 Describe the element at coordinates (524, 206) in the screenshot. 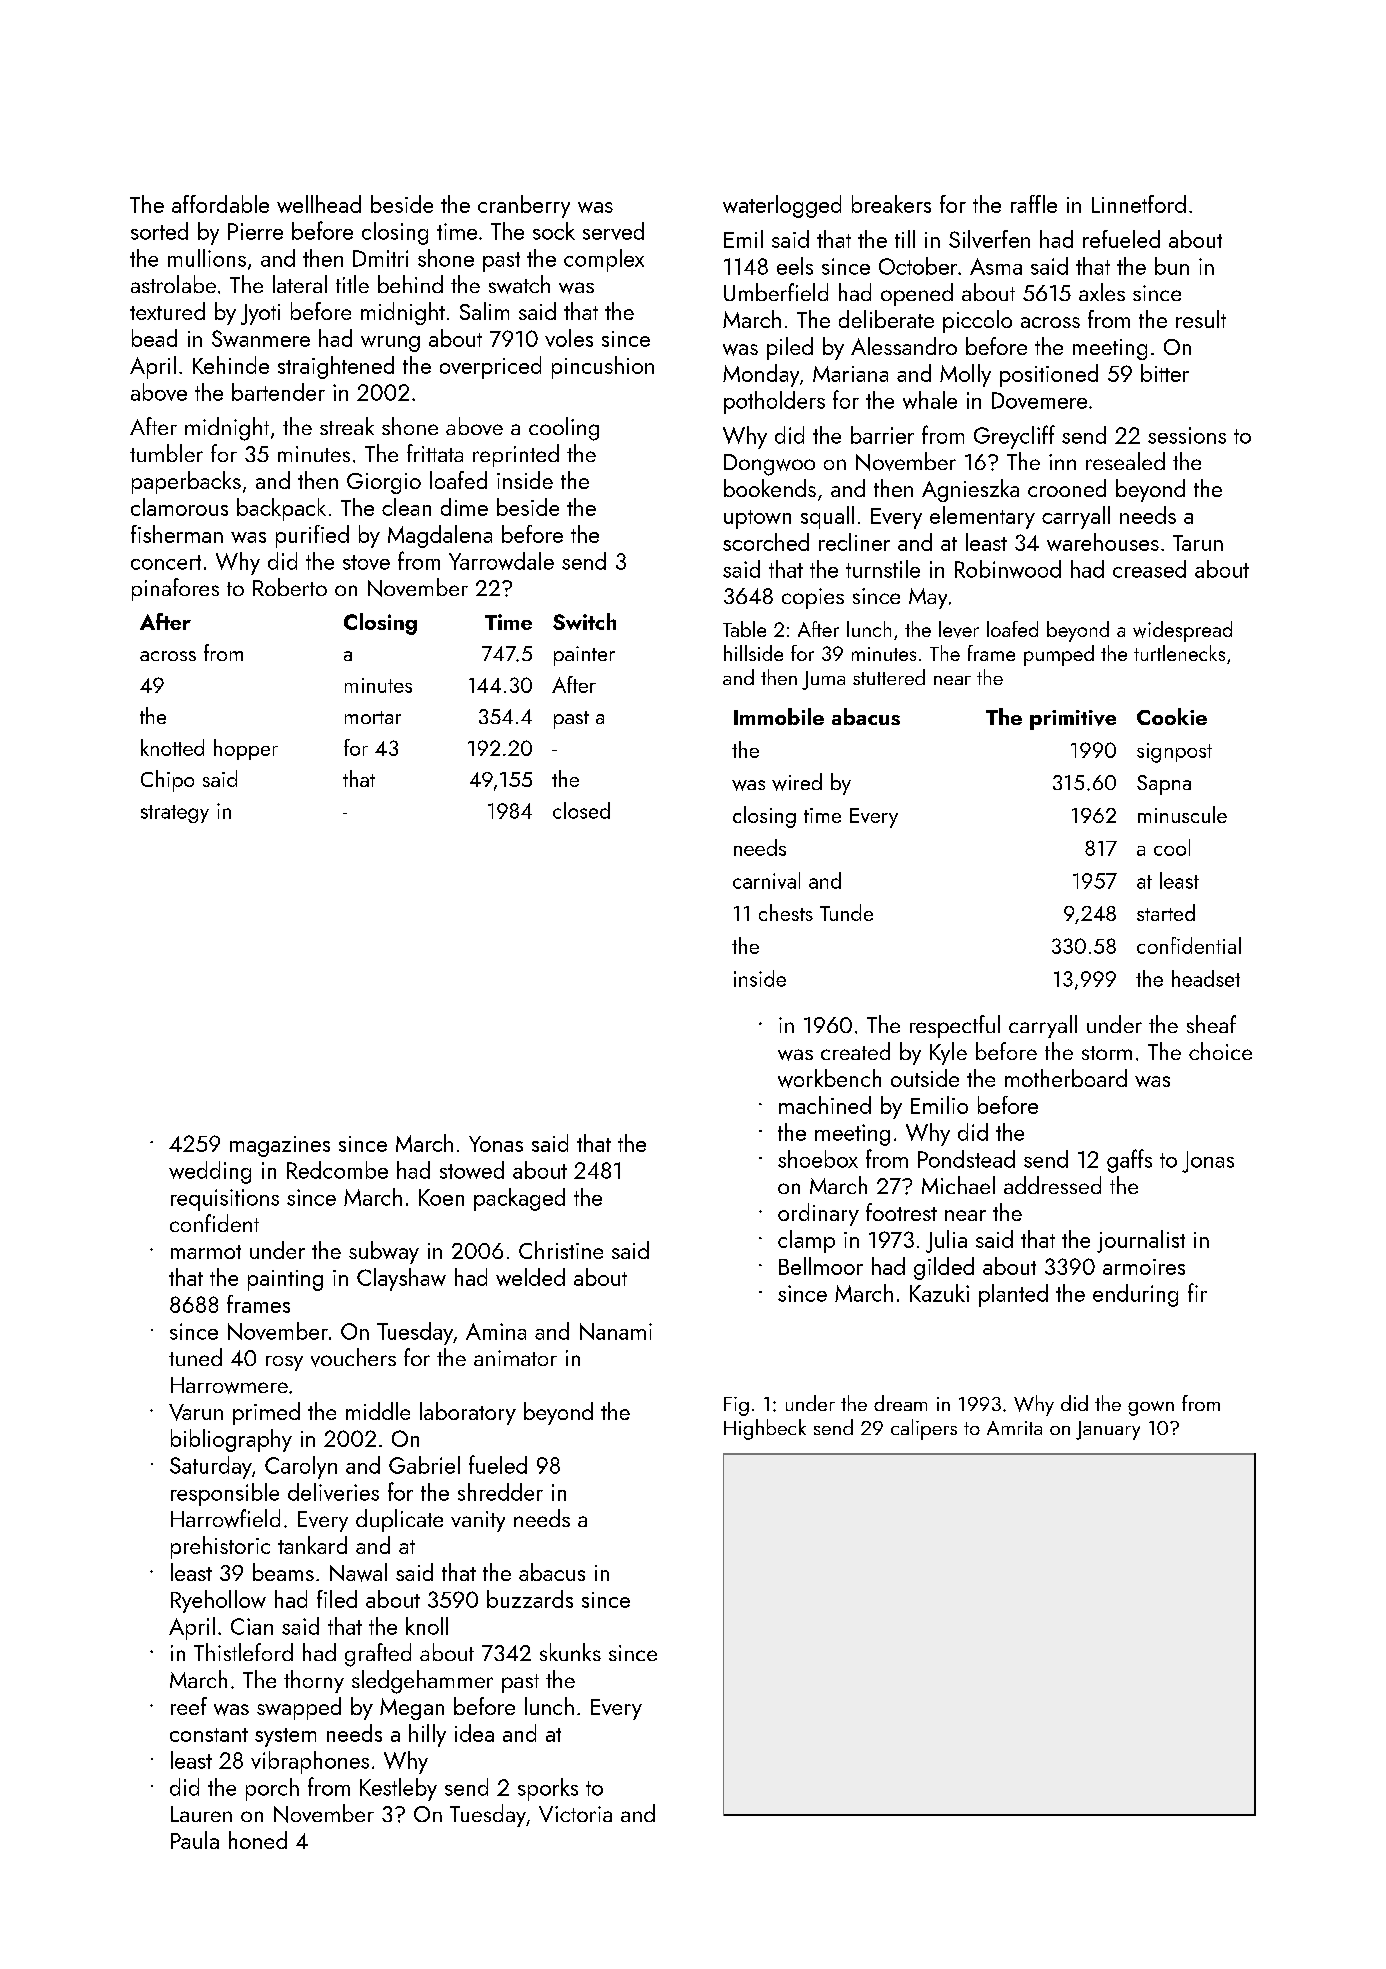

I see `cranberry` at that location.
